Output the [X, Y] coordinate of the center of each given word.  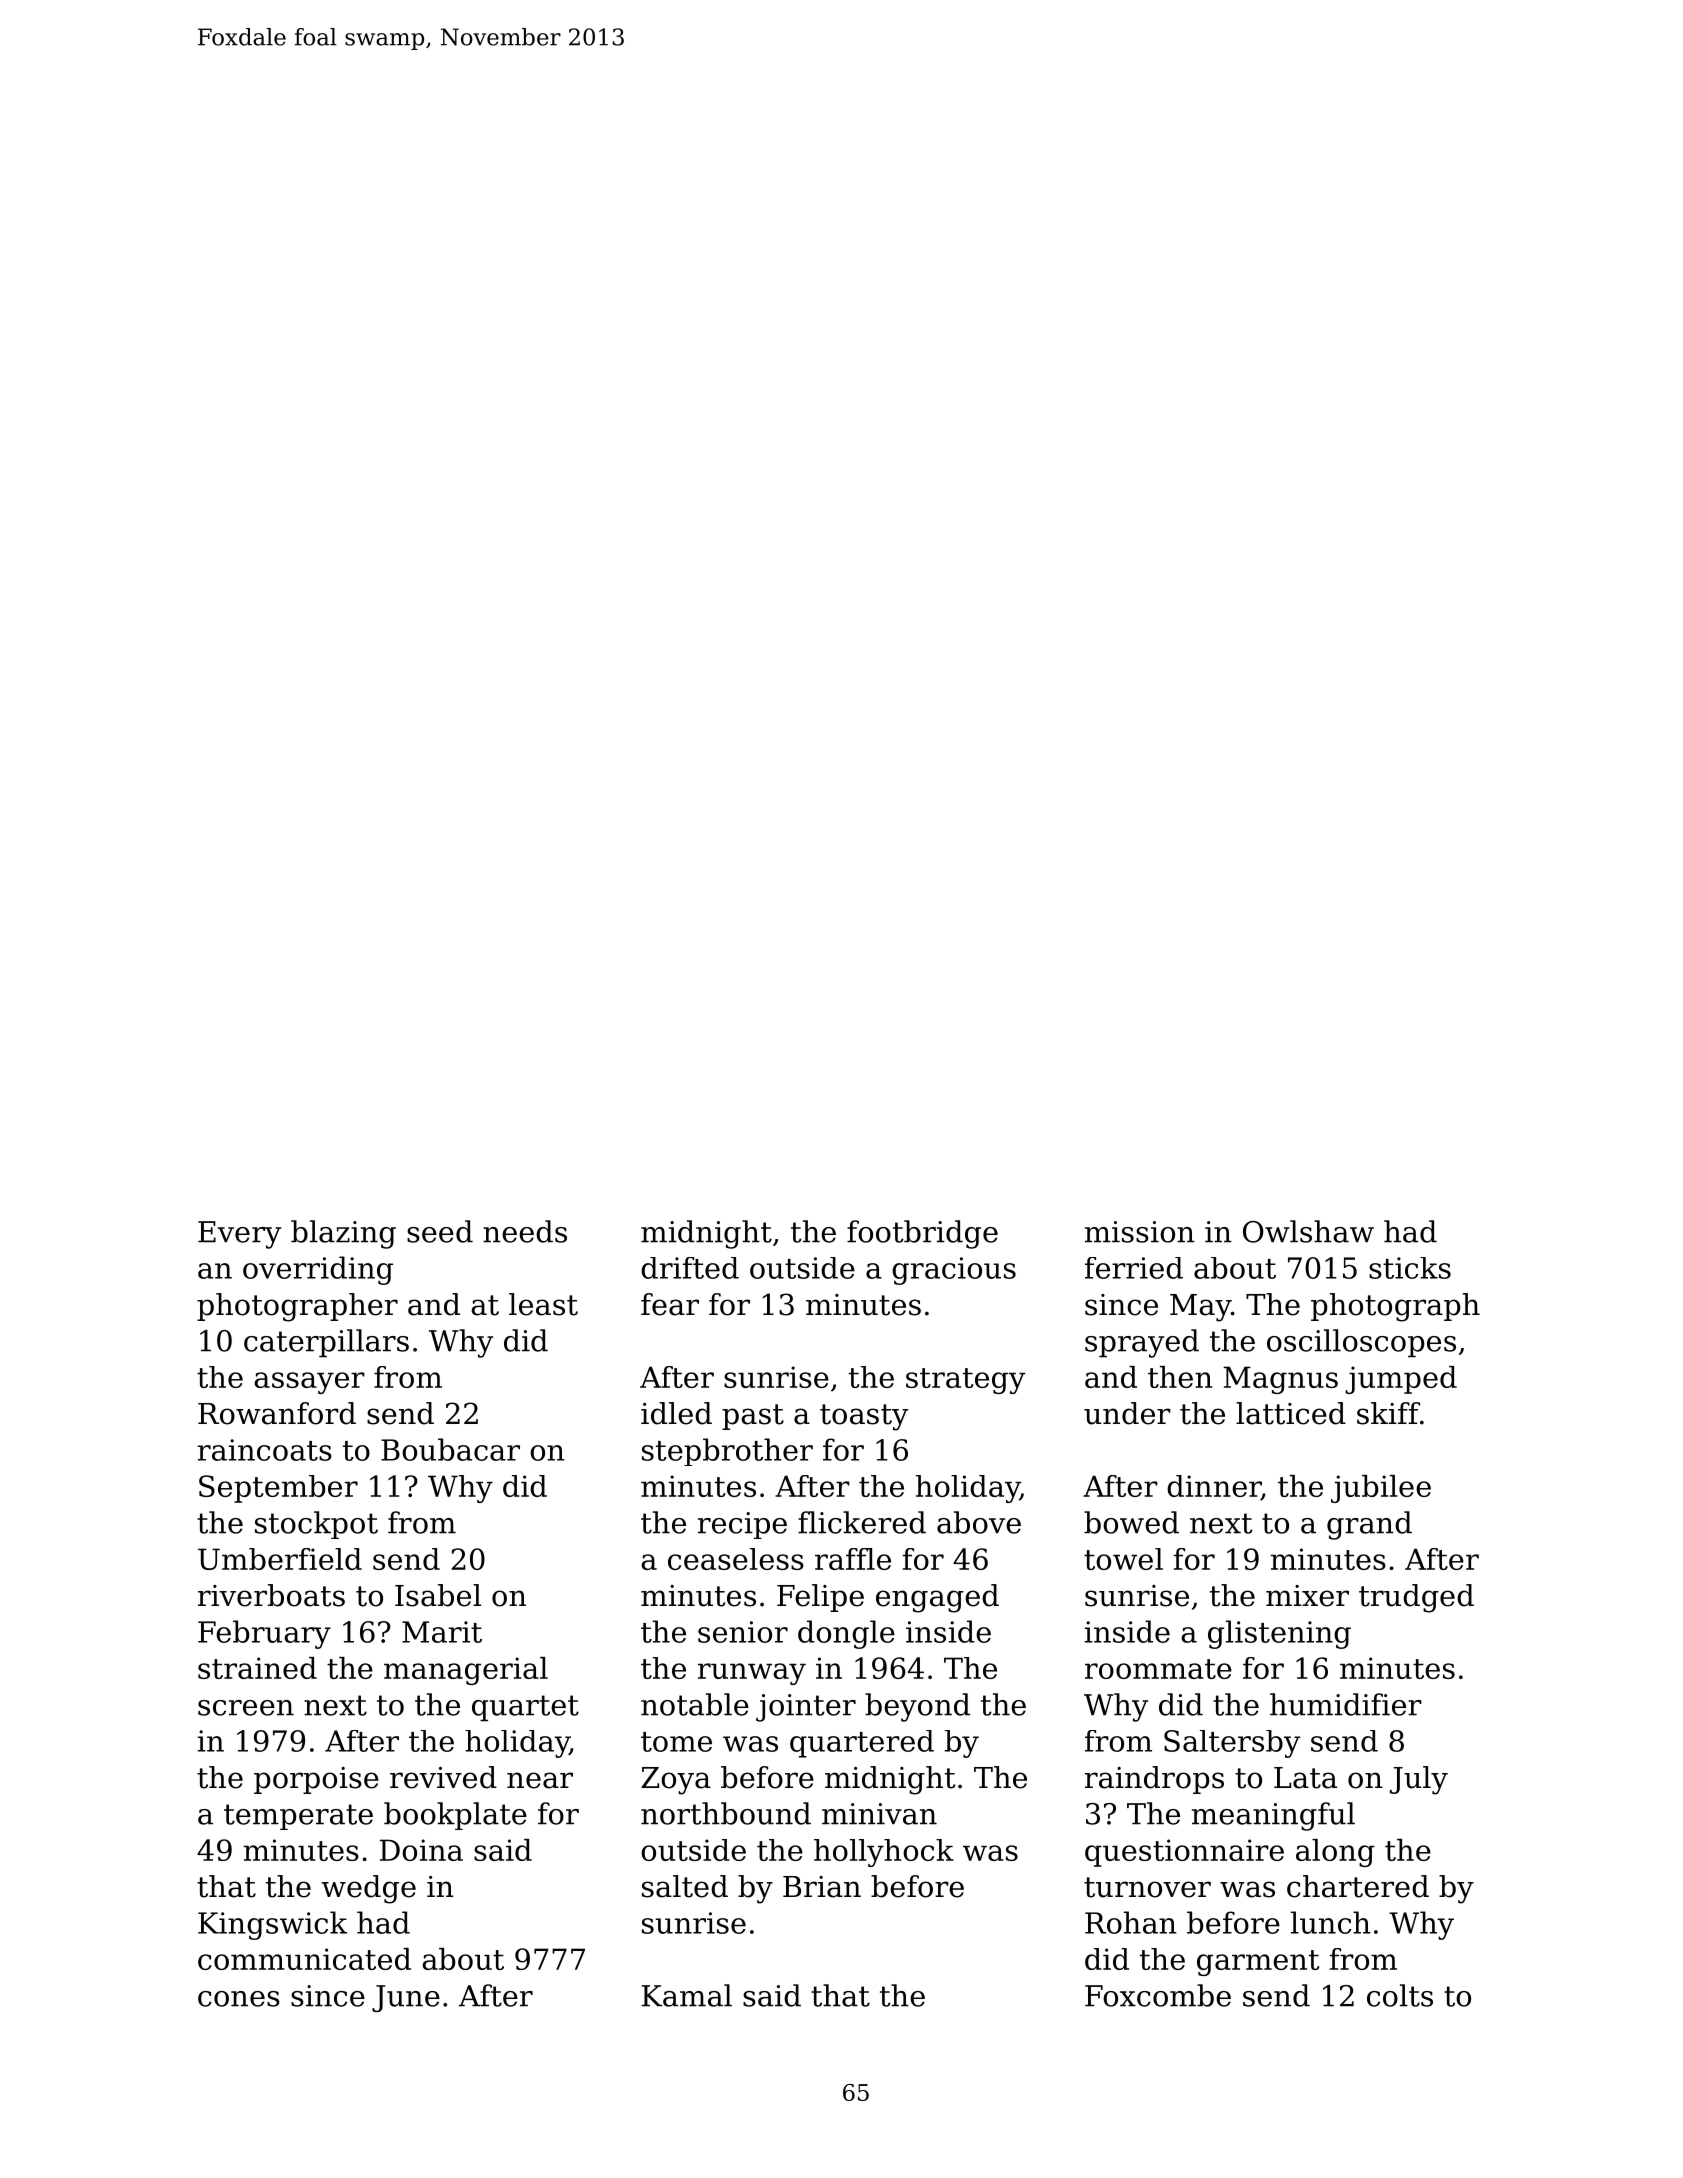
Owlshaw [1308, 1231]
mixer [1307, 1596]
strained [257, 1668]
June [406, 1998]
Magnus [1280, 1380]
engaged [937, 1598]
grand [1369, 1525]
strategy [965, 1381]
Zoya [676, 1781]
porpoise [316, 1780]
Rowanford [277, 1413]
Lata [1305, 1778]
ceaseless [736, 1559]
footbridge [922, 1234]
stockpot [316, 1525]
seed [440, 1231]
